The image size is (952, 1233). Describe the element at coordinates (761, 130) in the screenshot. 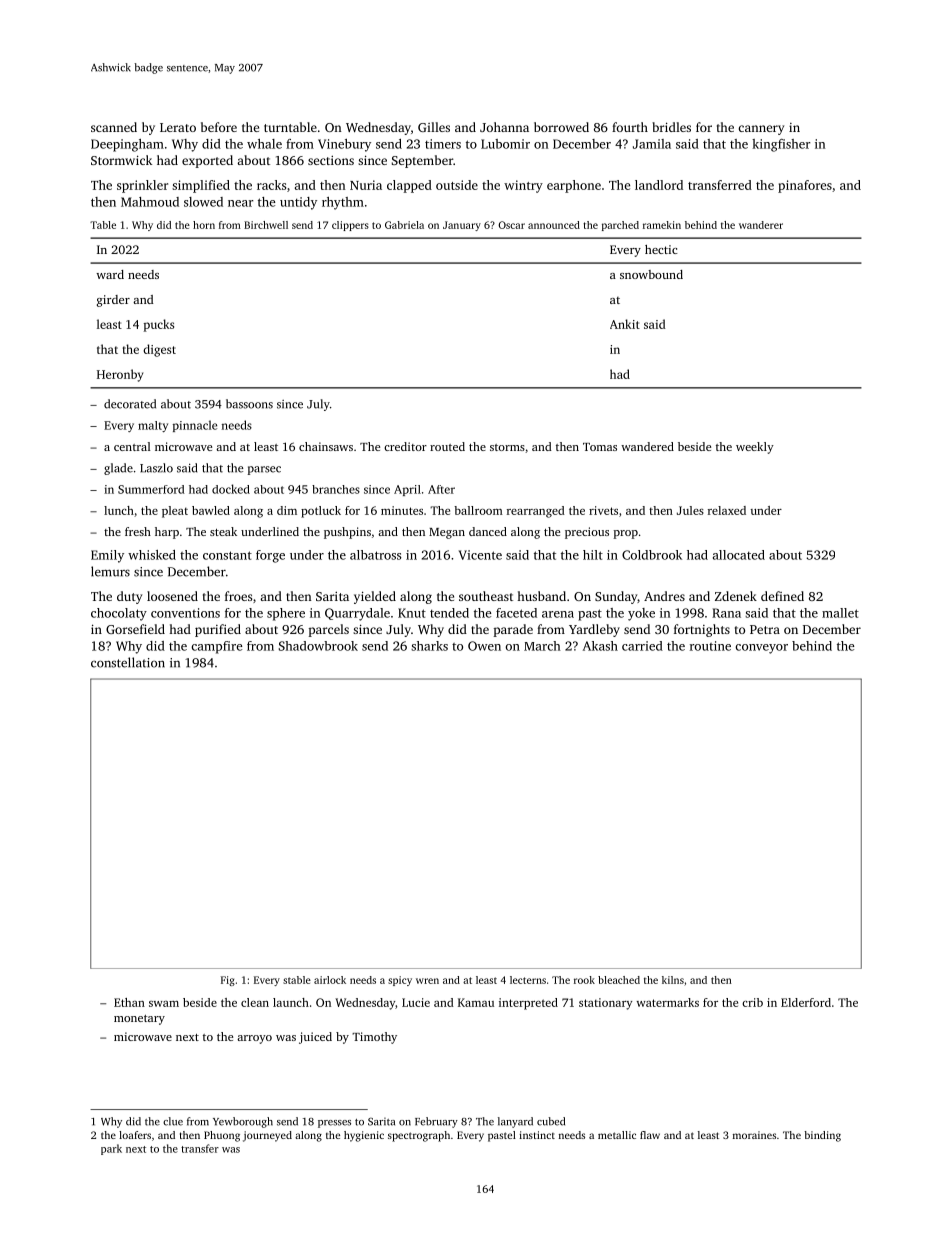

I see `cannery` at that location.
